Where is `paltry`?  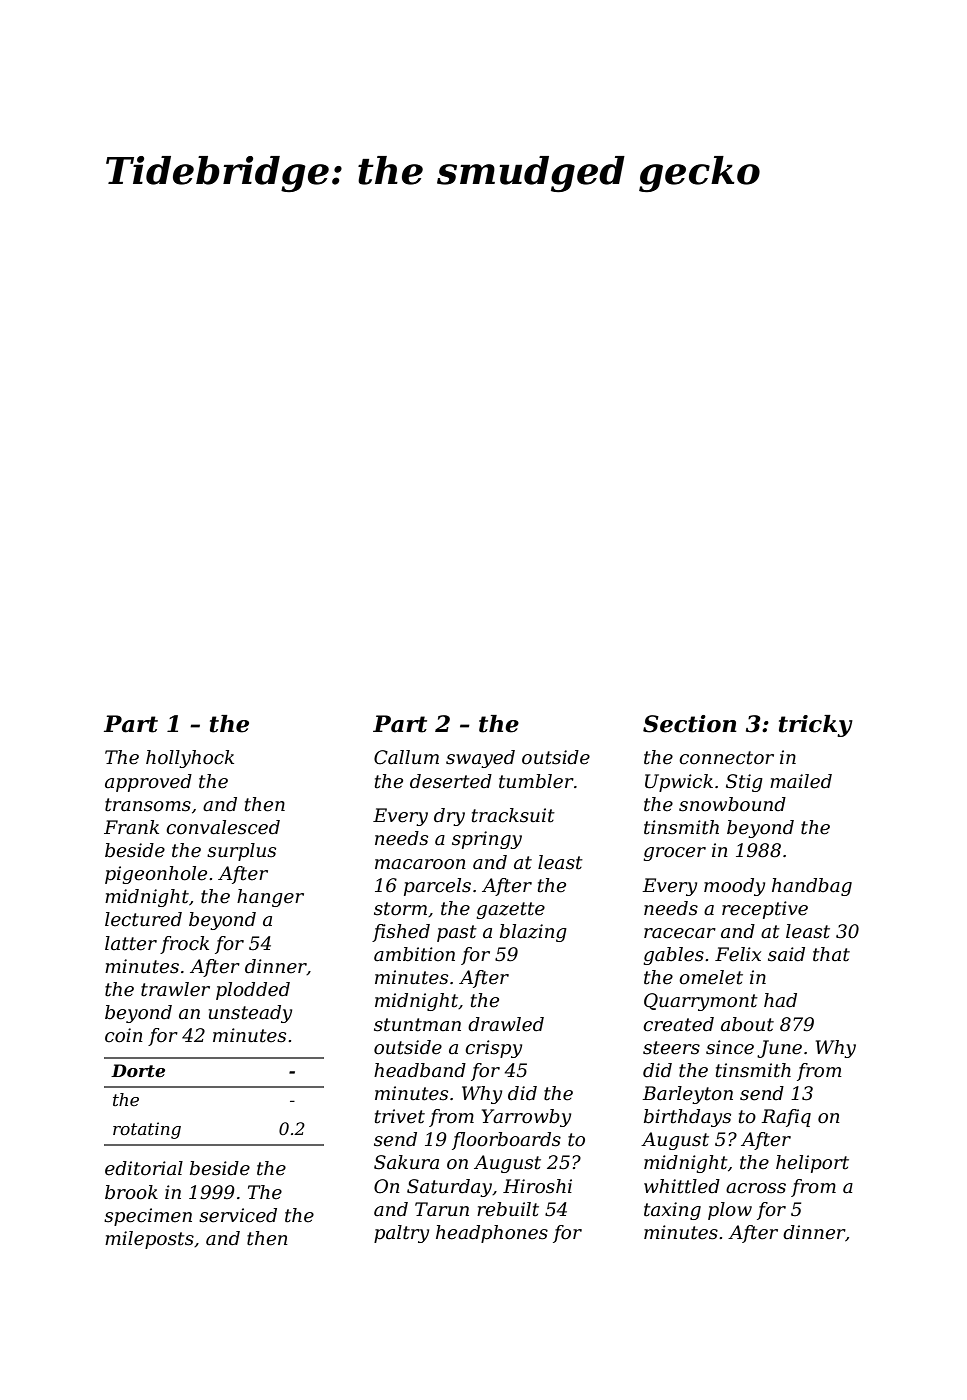 paltry is located at coordinates (401, 1234).
